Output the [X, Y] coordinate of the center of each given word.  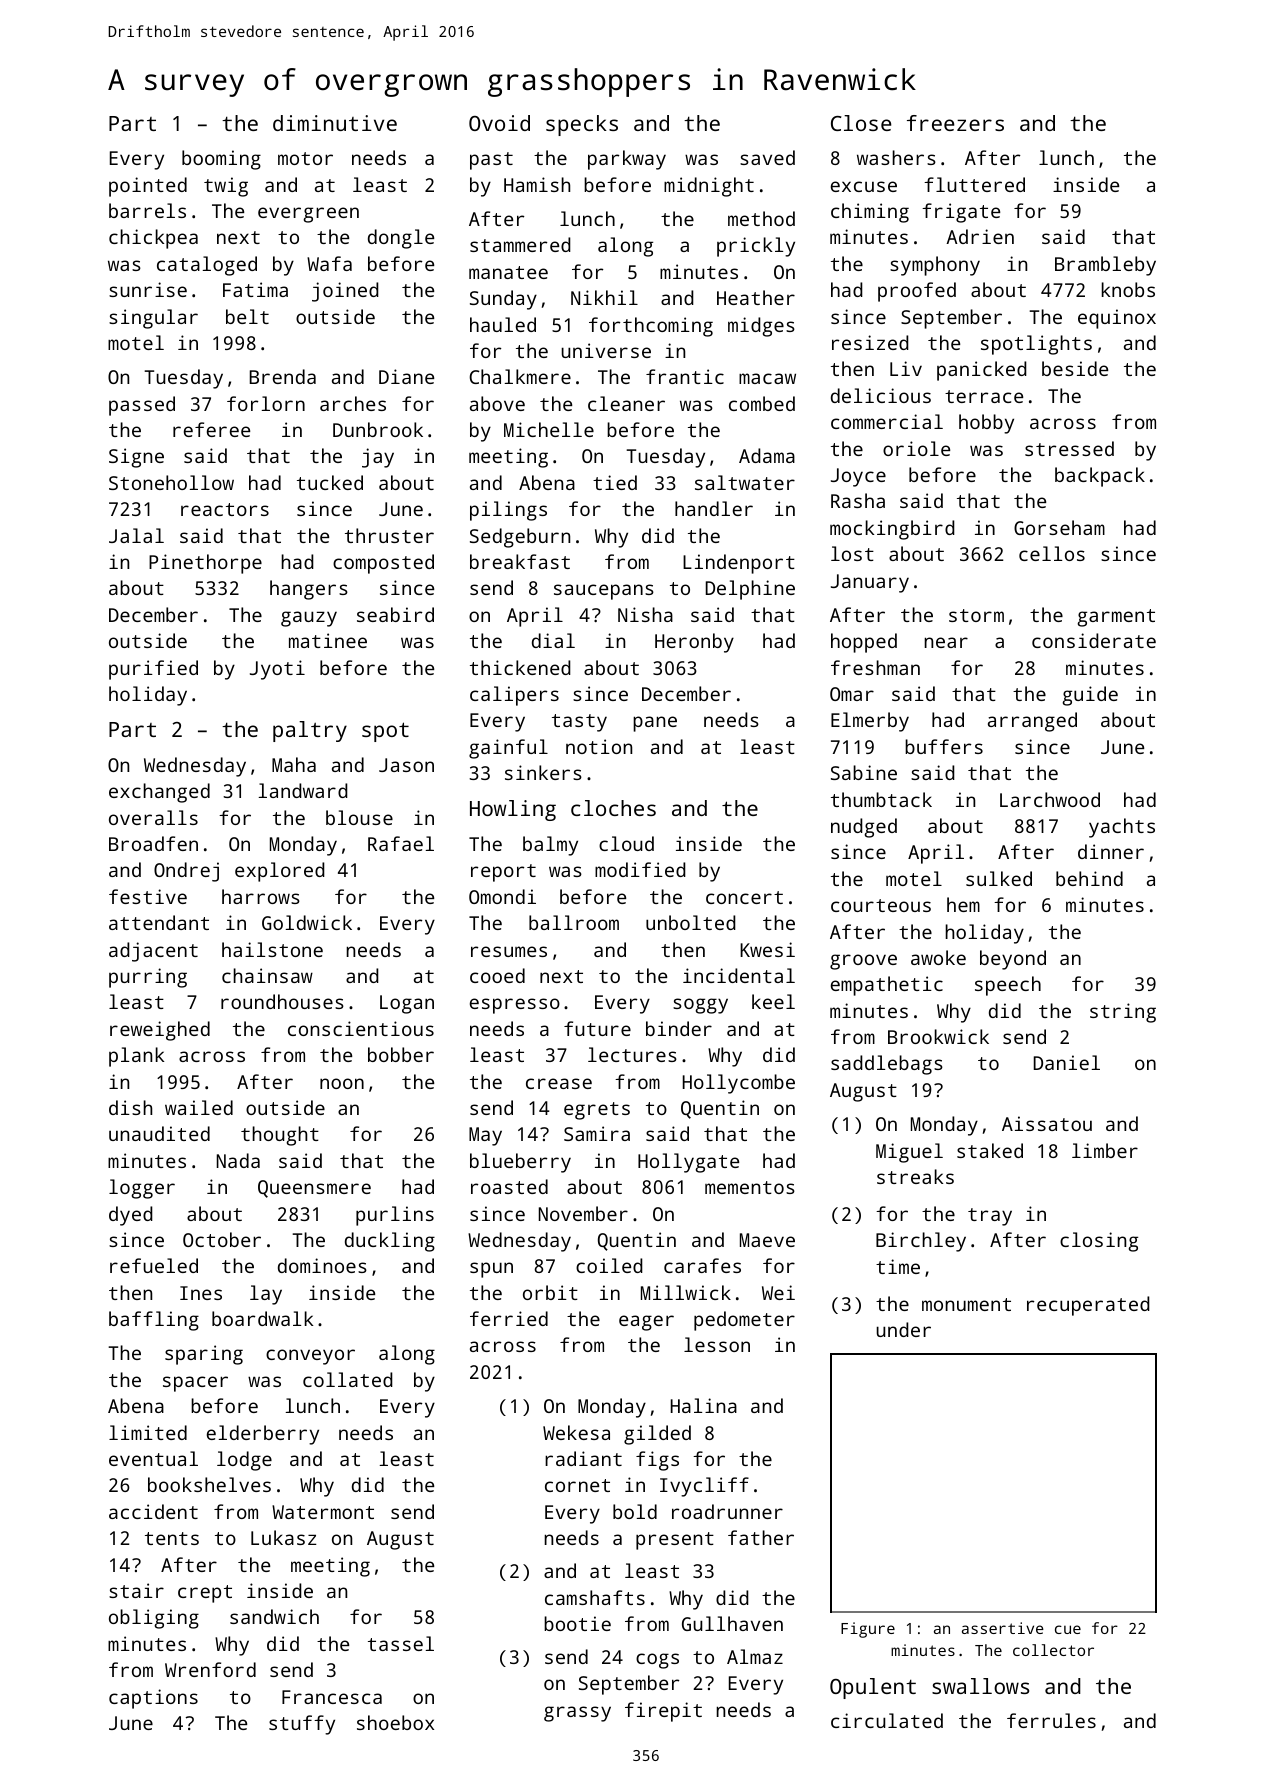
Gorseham [1059, 527]
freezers [955, 123]
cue [1068, 1629]
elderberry [263, 1435]
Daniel [1067, 1062]
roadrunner [727, 1511]
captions [153, 1699]
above [497, 403]
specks [582, 125]
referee [211, 429]
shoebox [395, 1722]
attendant [159, 922]
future [597, 1028]
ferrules [1051, 1720]
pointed [148, 187]
